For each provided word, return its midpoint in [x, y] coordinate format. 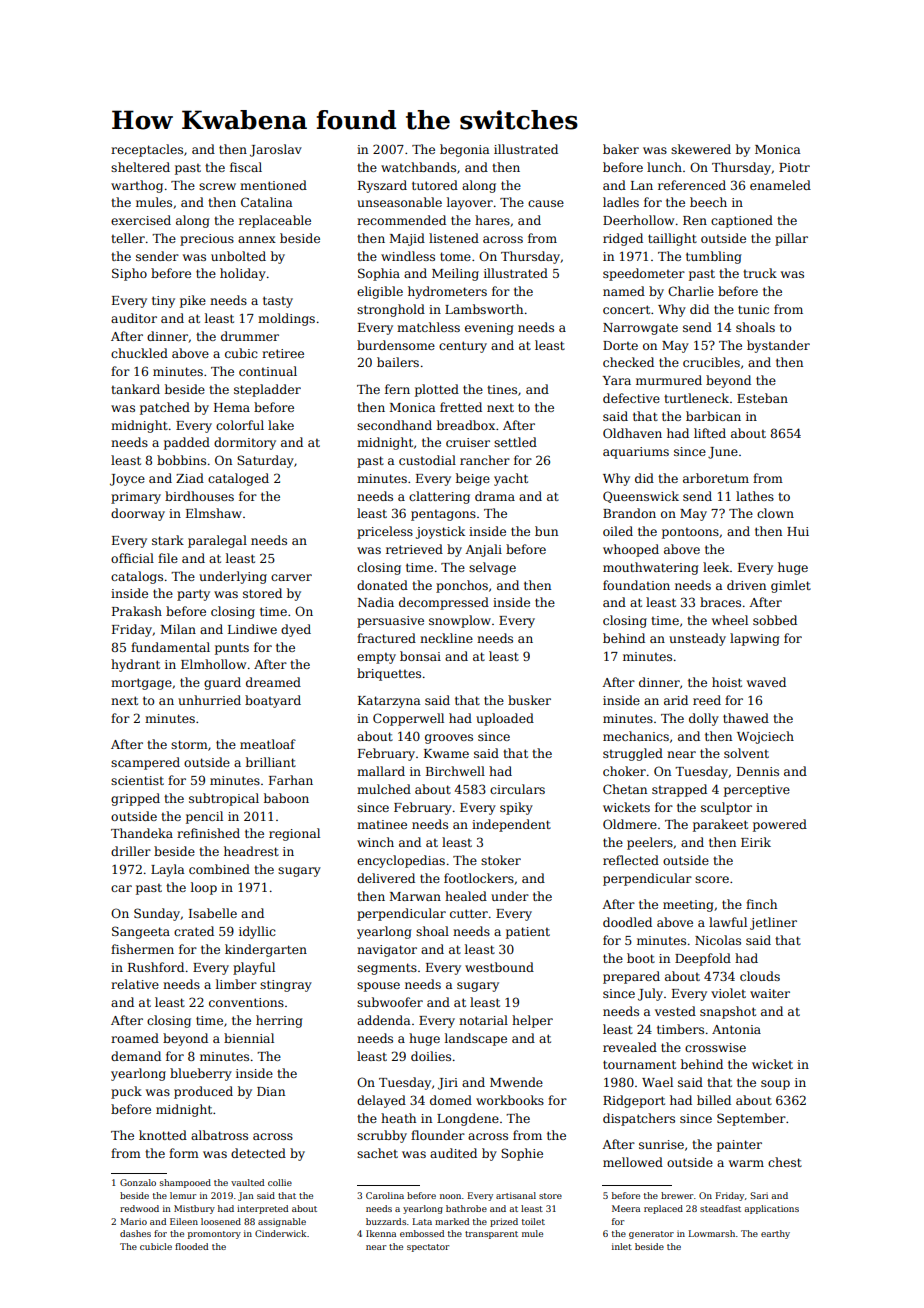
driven [746, 585]
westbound [499, 967]
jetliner [773, 923]
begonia [464, 150]
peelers [650, 843]
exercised [141, 220]
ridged [623, 239]
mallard [381, 771]
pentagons [443, 515]
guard [222, 683]
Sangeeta [141, 932]
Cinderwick [280, 1233]
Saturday [265, 461]
